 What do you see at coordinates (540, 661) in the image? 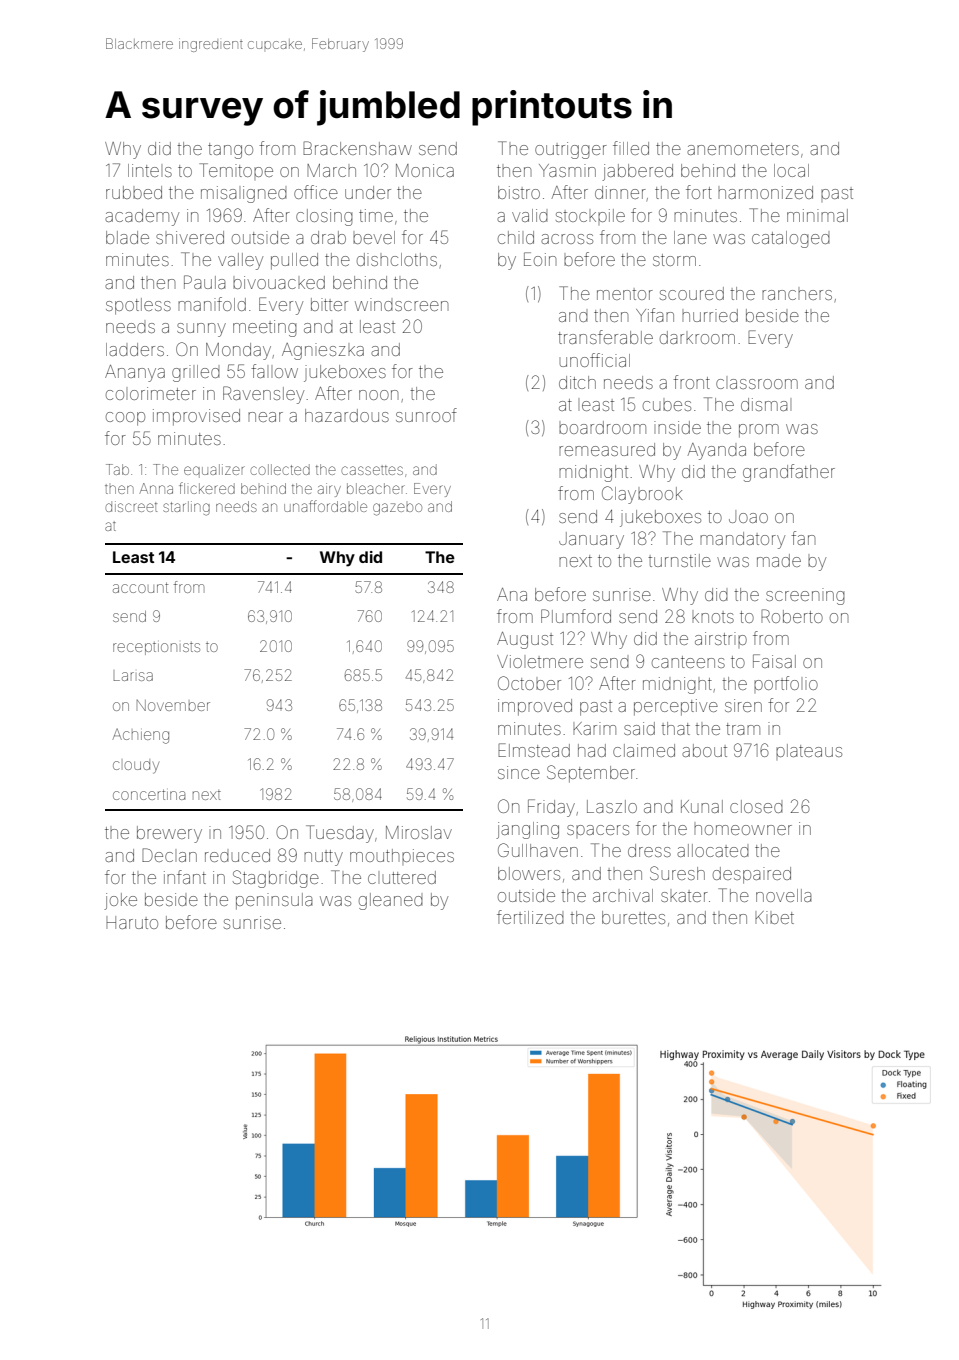
I see `Violetmere` at bounding box center [540, 661].
